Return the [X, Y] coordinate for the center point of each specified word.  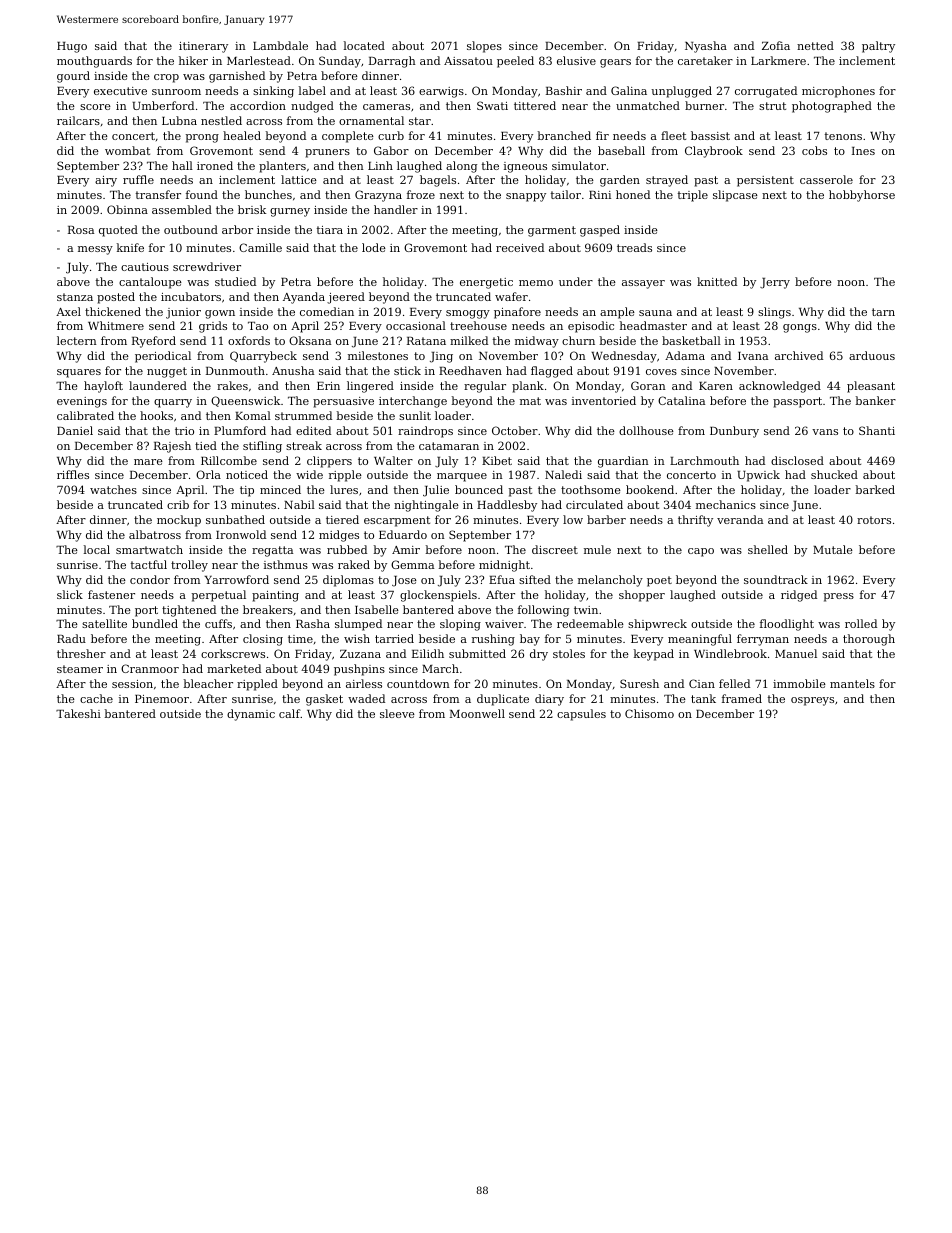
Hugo [72, 47]
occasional [416, 325]
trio [184, 431]
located [364, 45]
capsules [581, 715]
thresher [81, 653]
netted [815, 45]
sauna [655, 313]
